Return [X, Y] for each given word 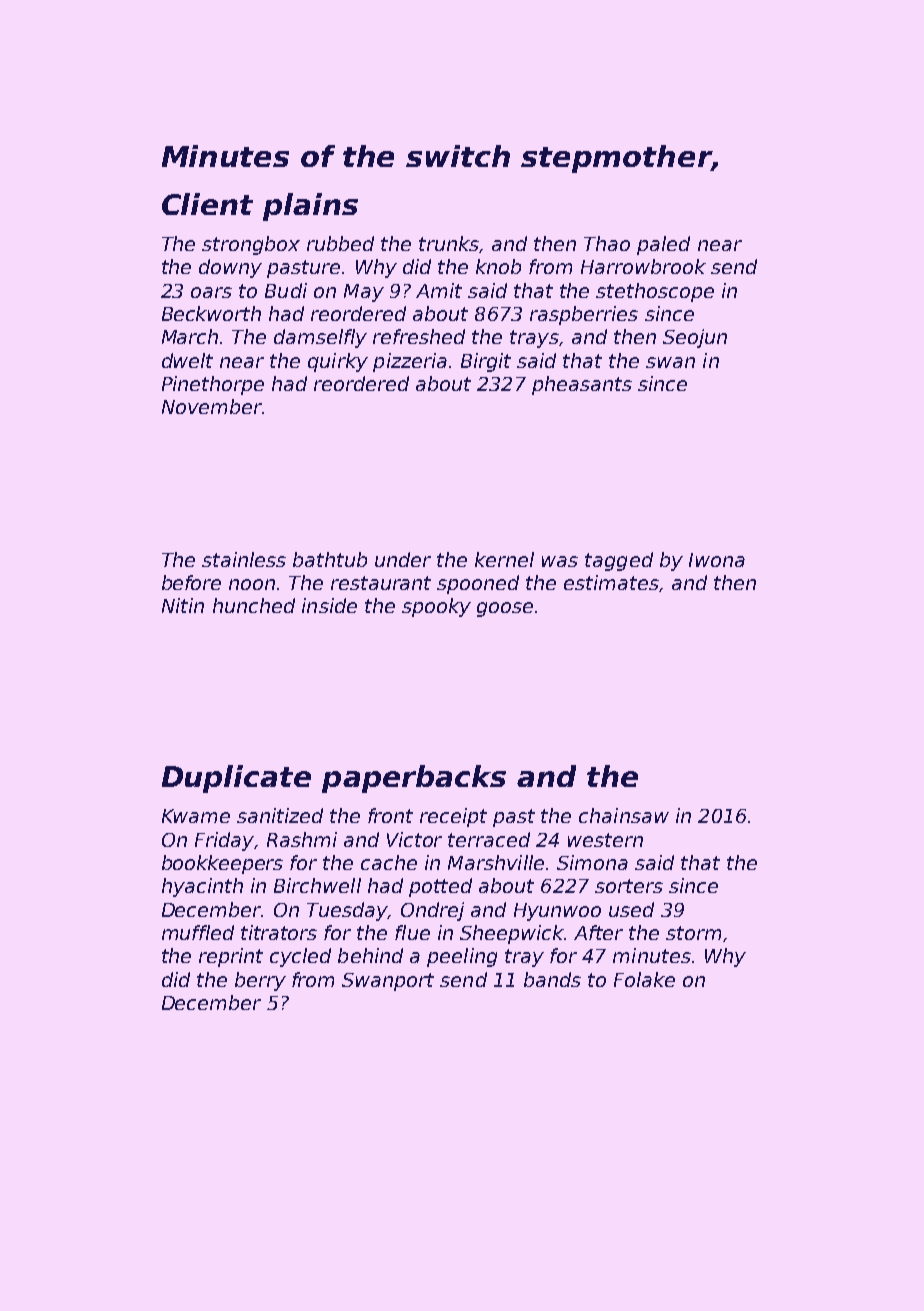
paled [663, 245]
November [212, 406]
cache [389, 862]
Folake [644, 979]
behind [370, 955]
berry [260, 981]
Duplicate [236, 779]
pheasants [582, 385]
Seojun [695, 338]
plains [310, 207]
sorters [629, 886]
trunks [449, 243]
